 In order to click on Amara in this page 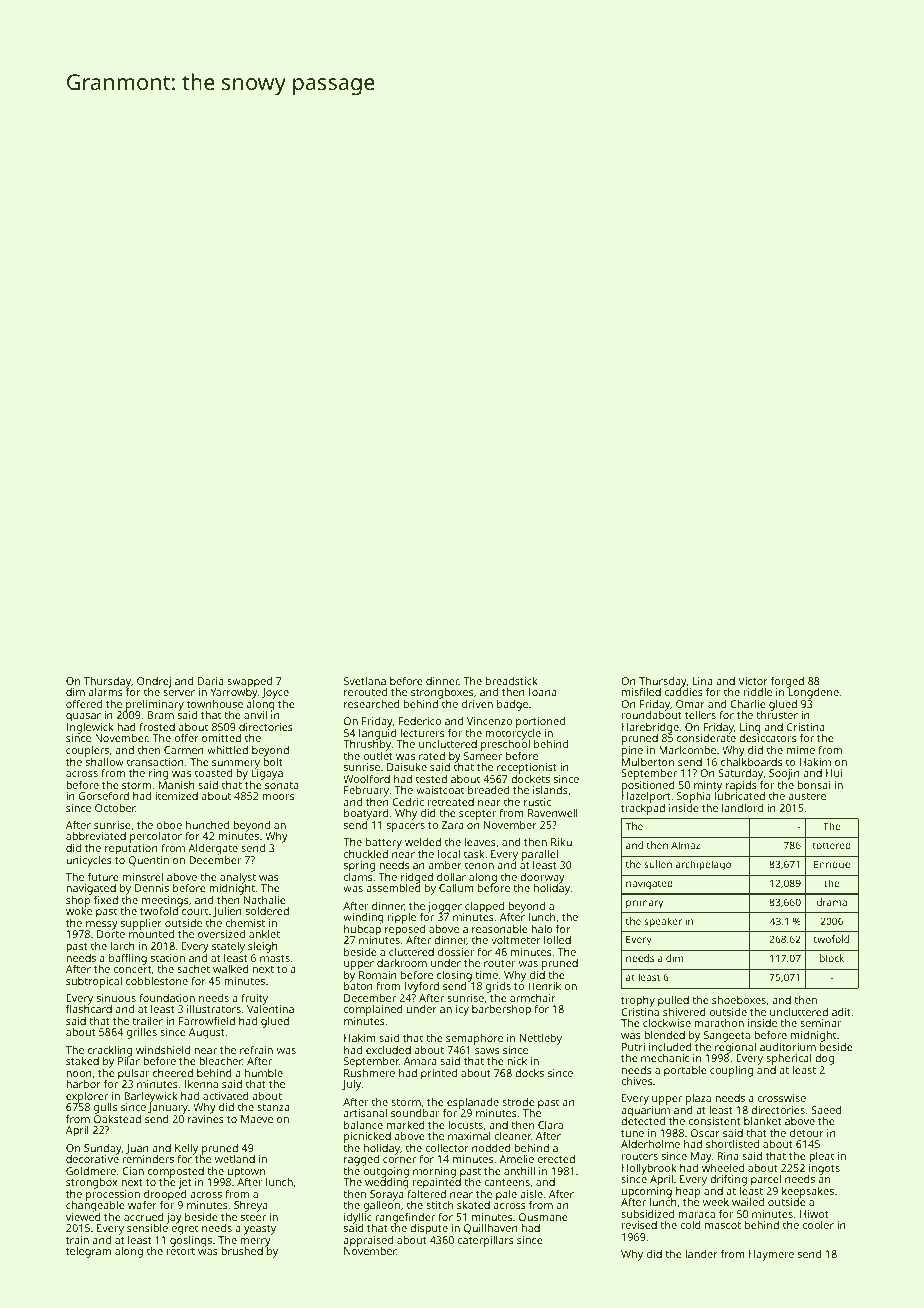, I will do `click(420, 1061)`.
